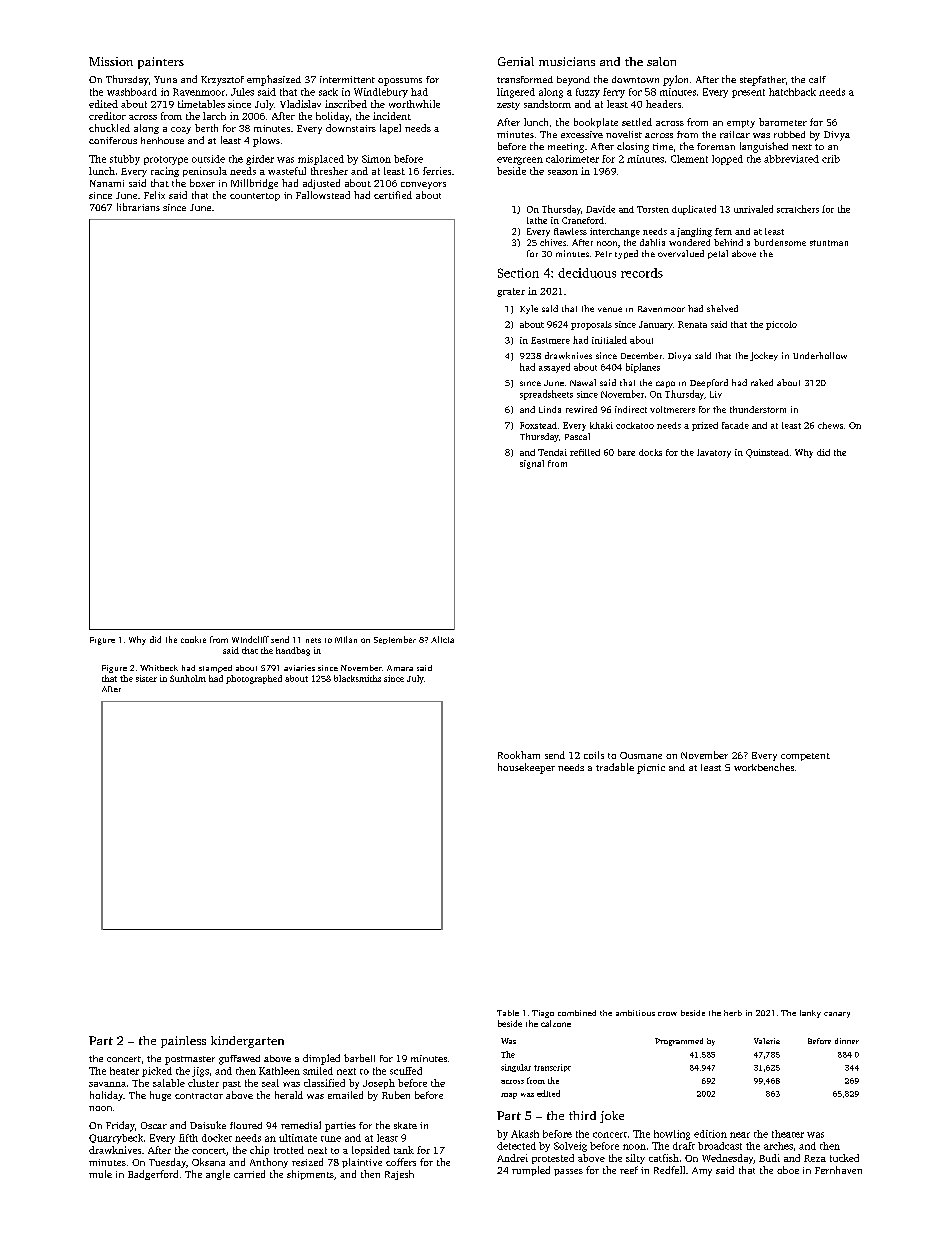 This document has height=1233, width=952. Describe the element at coordinates (538, 425) in the document. I see `Foxstead` at that location.
